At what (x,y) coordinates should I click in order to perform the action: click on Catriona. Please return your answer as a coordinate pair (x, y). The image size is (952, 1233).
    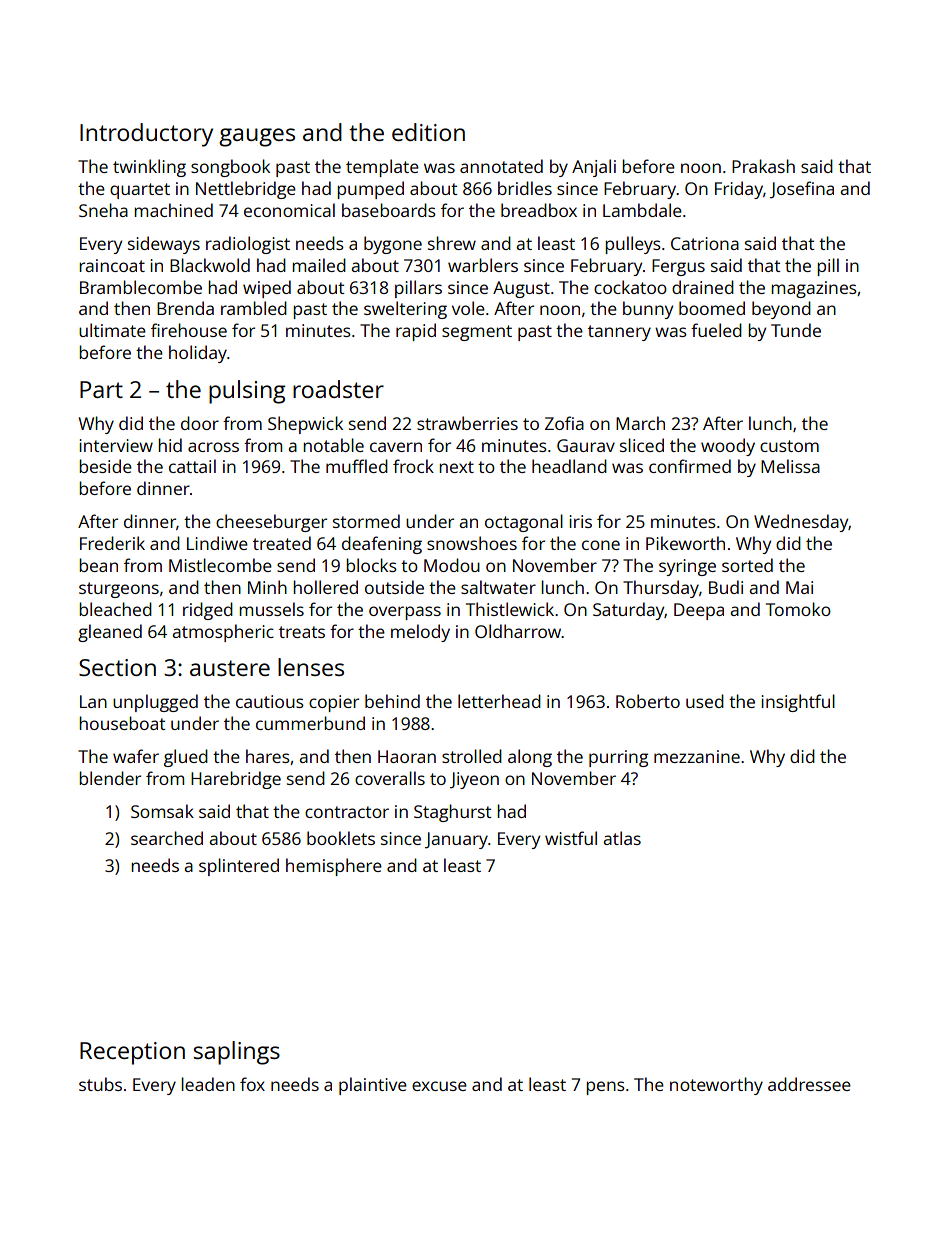
    Looking at the image, I should click on (705, 243).
